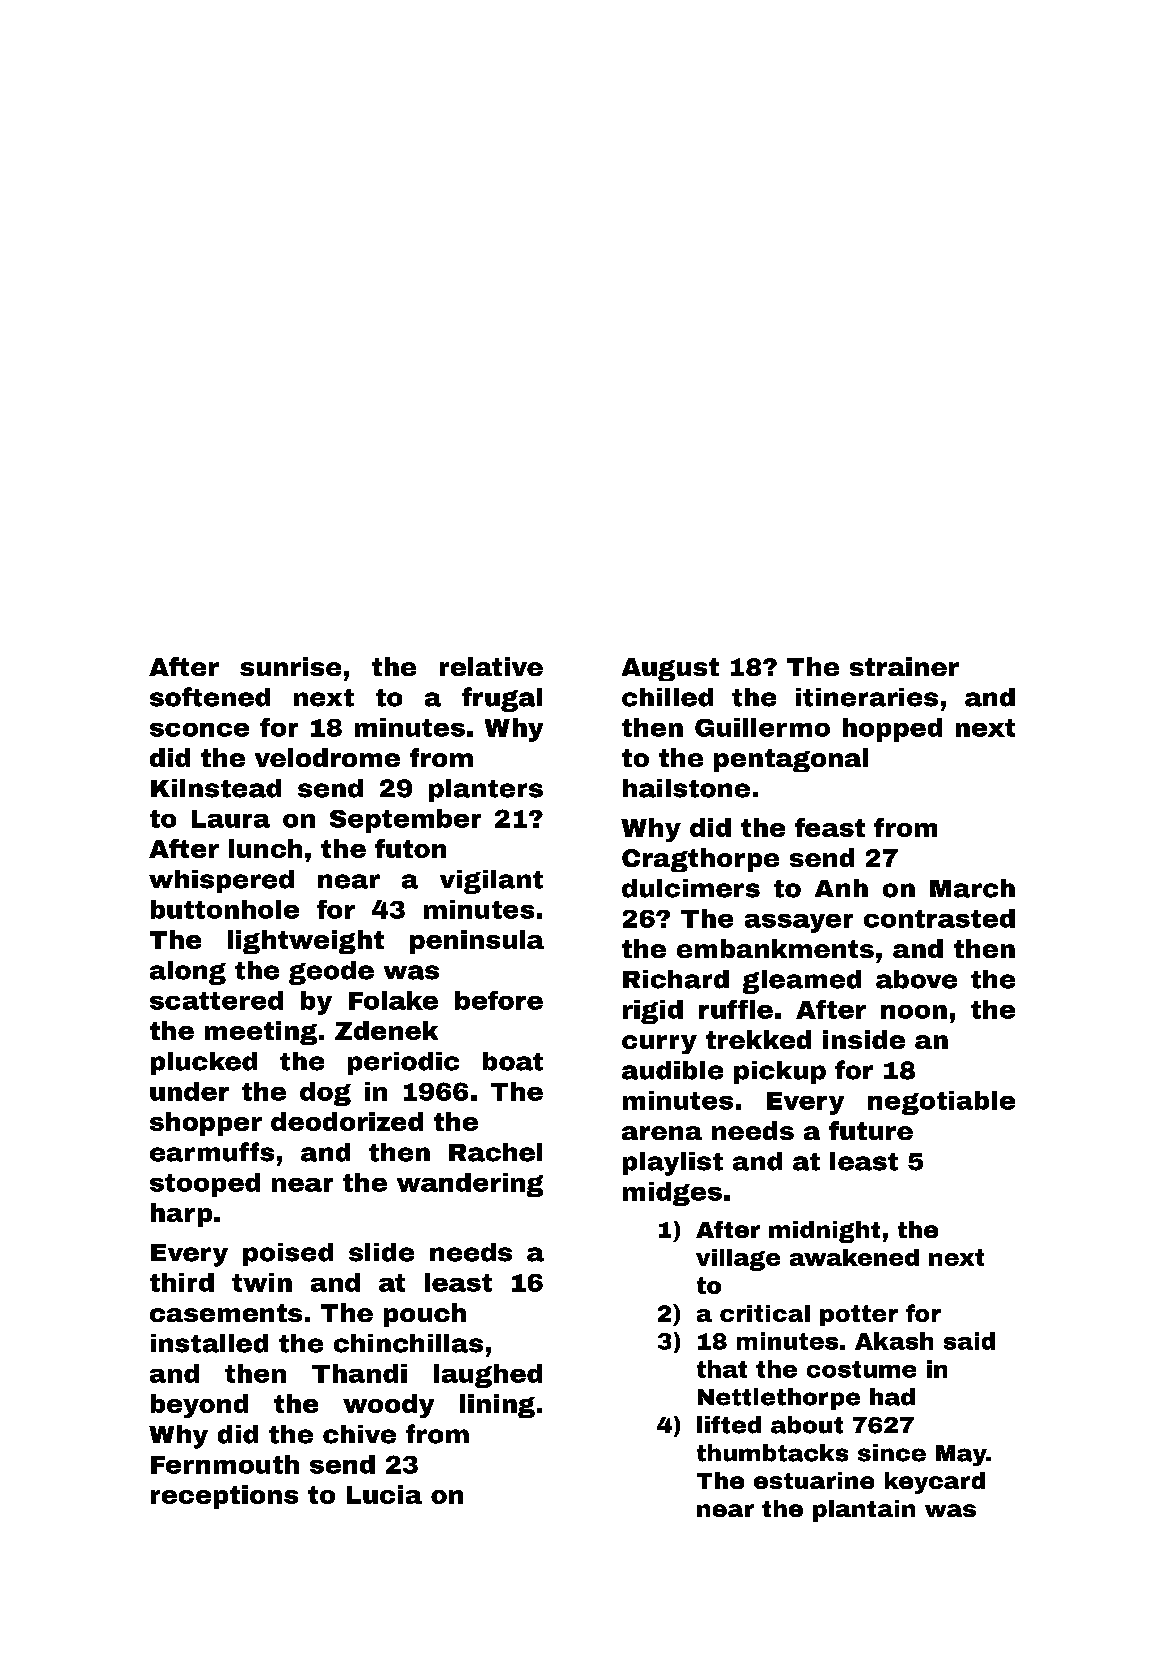 Image resolution: width=1165 pixels, height=1654 pixels. I want to click on strainer, so click(904, 666).
